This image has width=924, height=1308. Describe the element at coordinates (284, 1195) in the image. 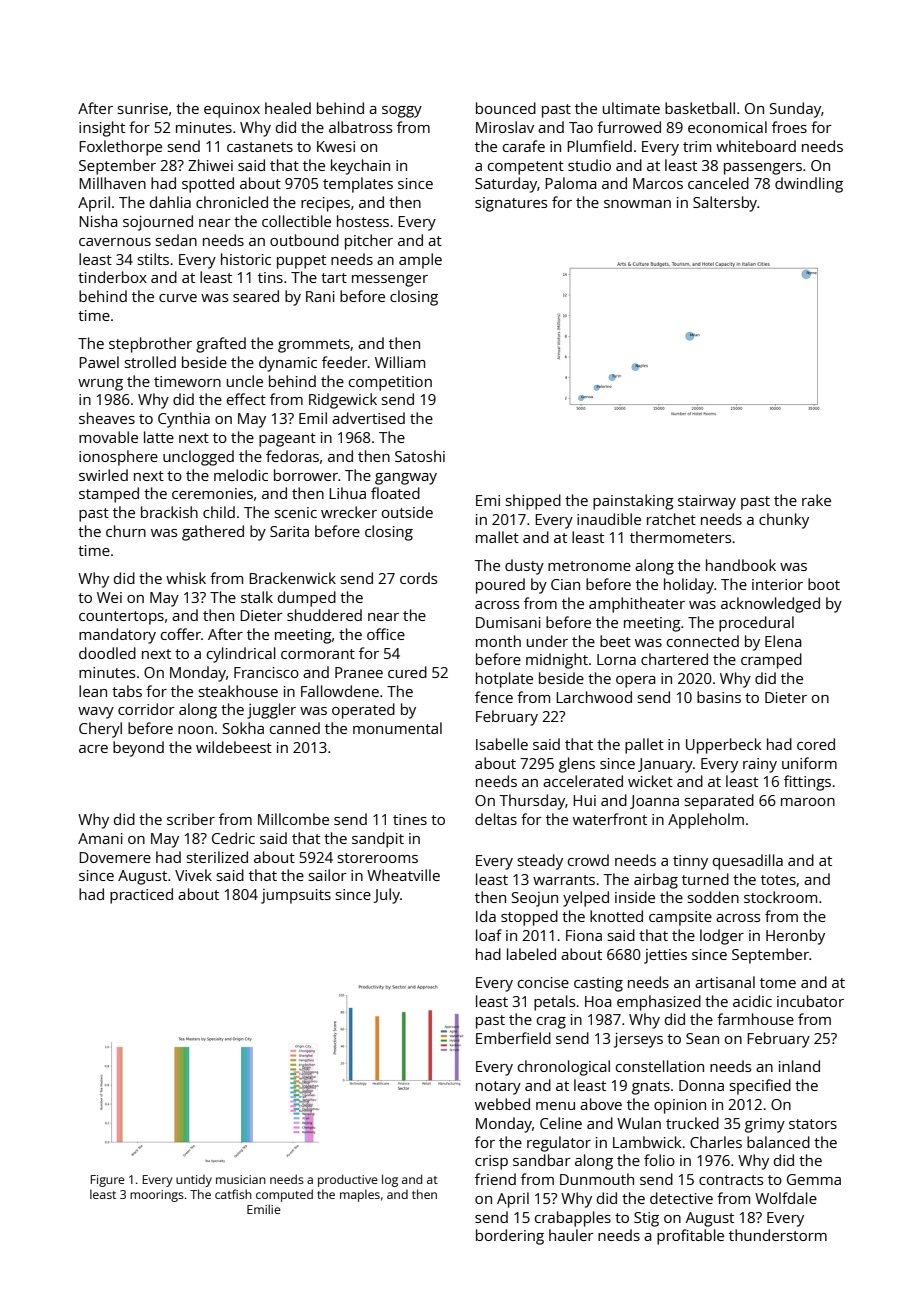

I see `computed` at that location.
